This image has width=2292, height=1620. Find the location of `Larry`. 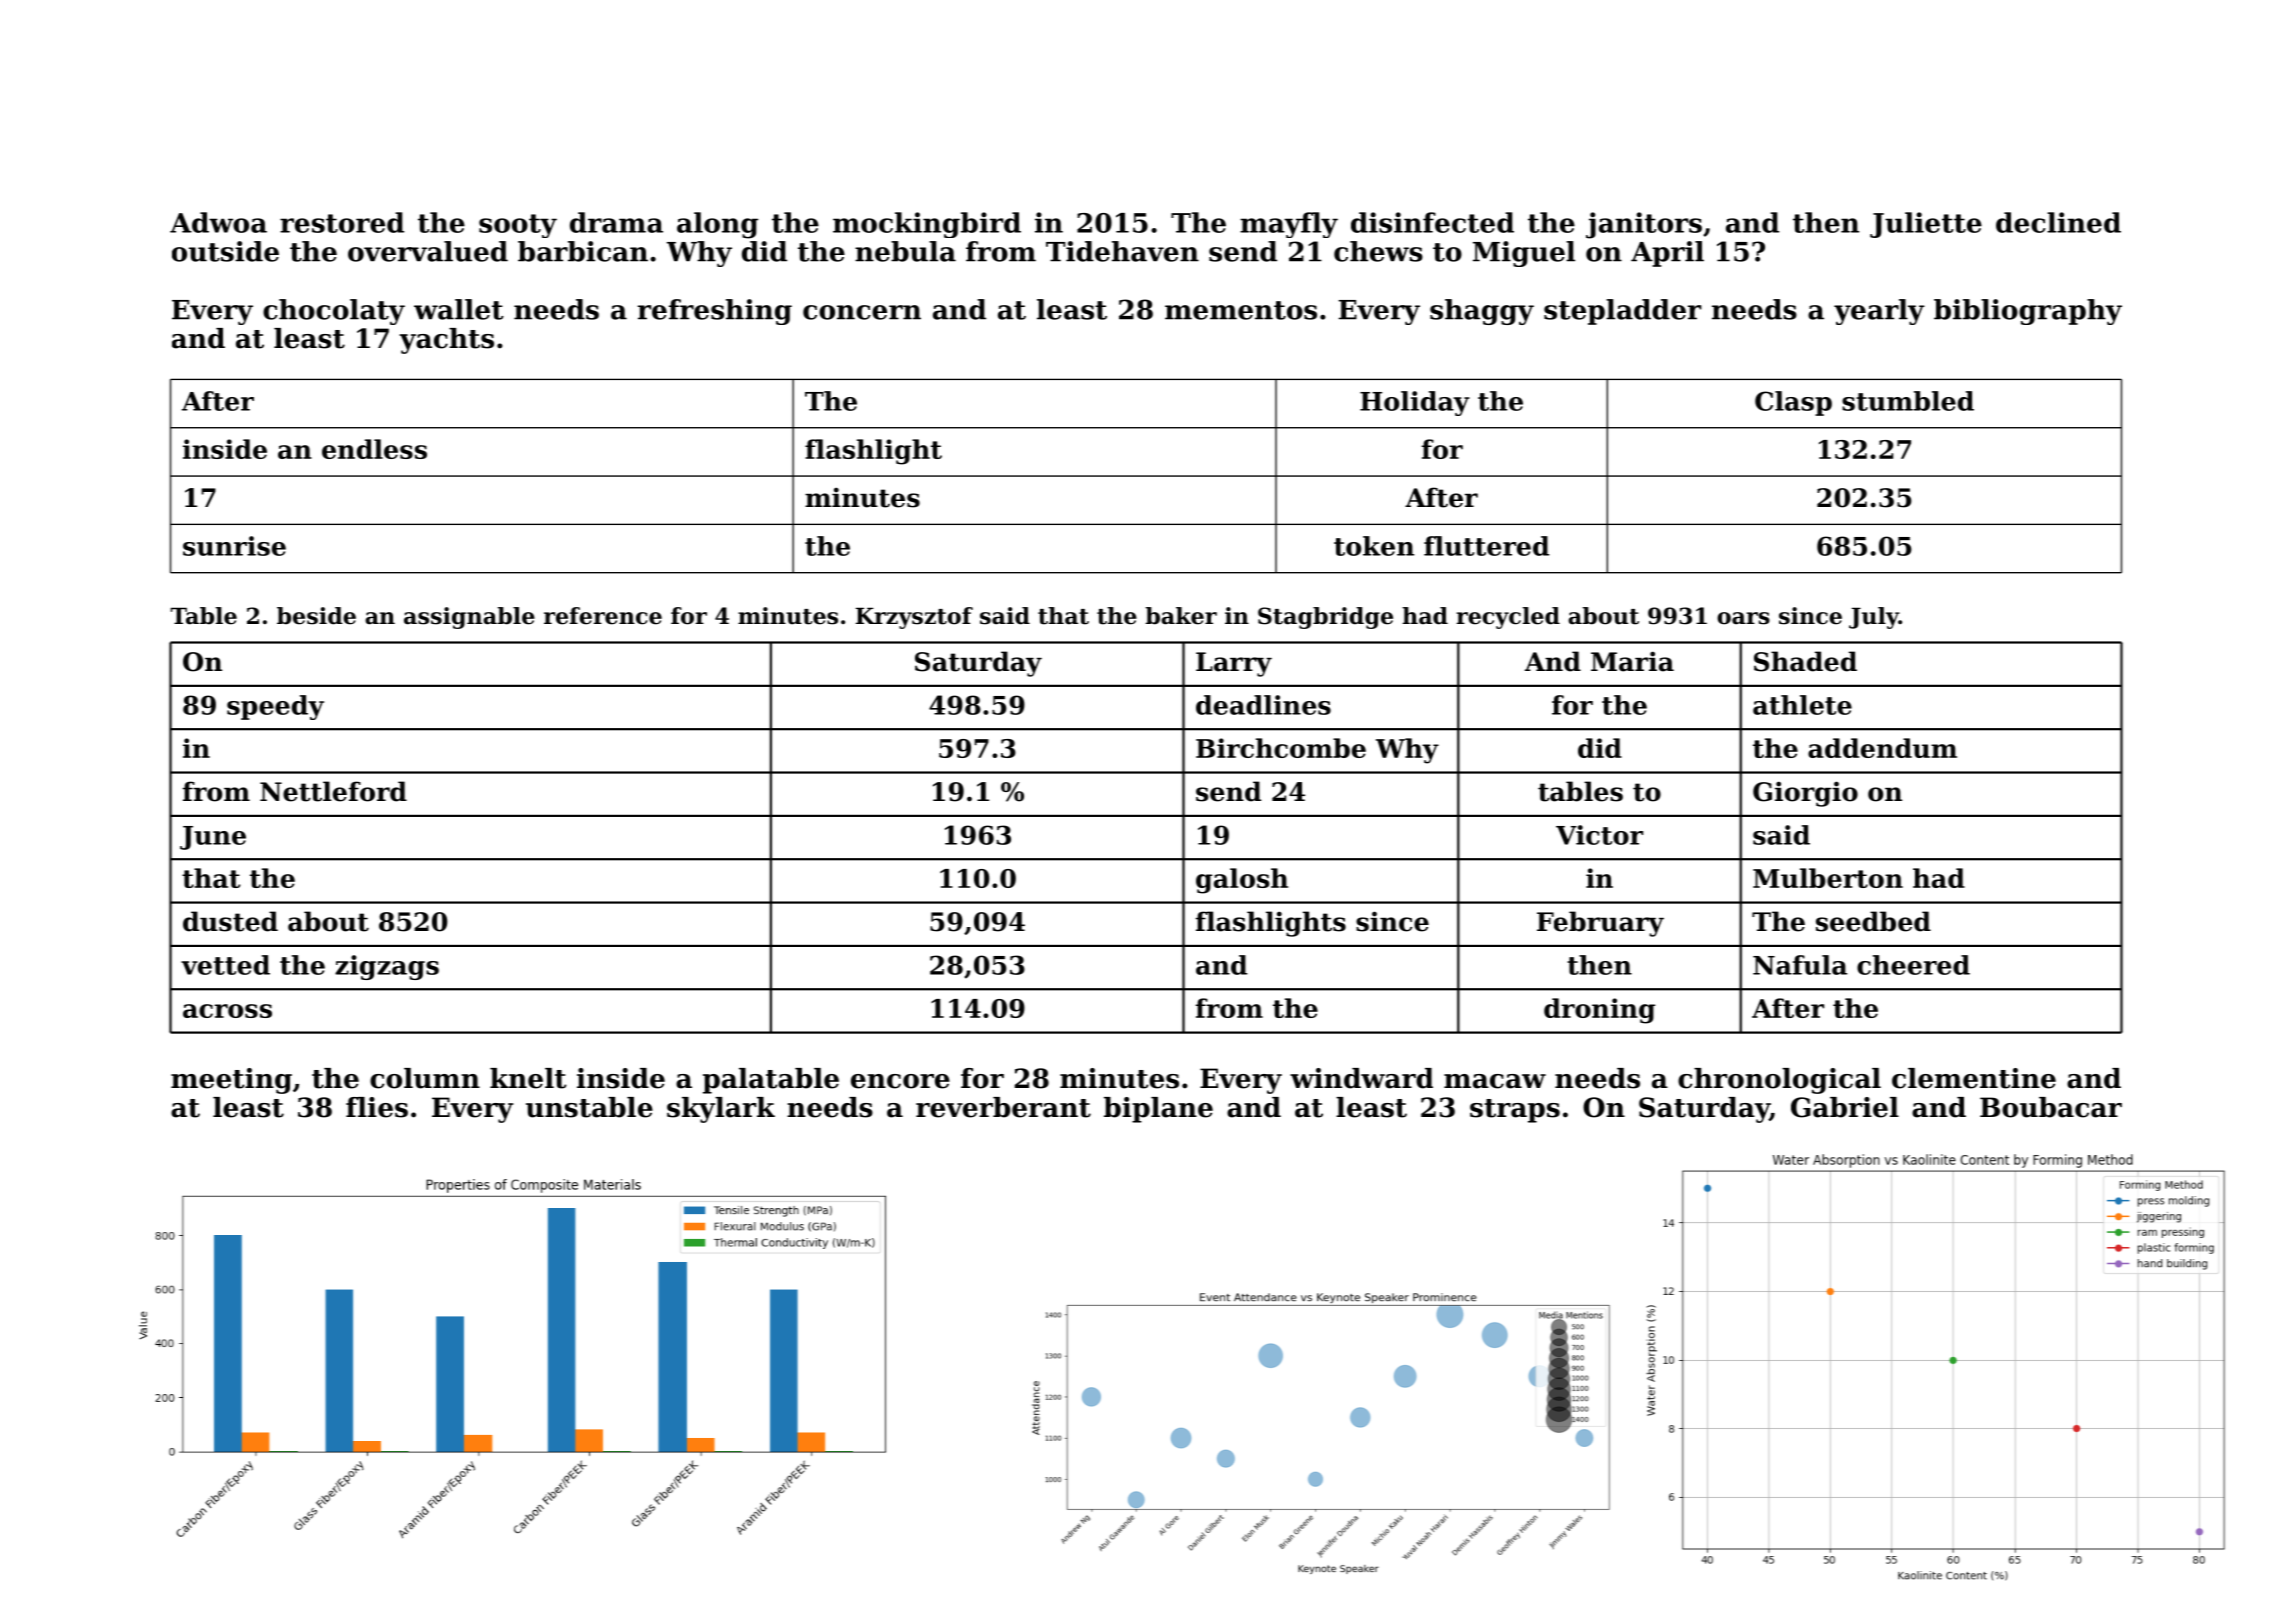

Larry is located at coordinates (1234, 664).
